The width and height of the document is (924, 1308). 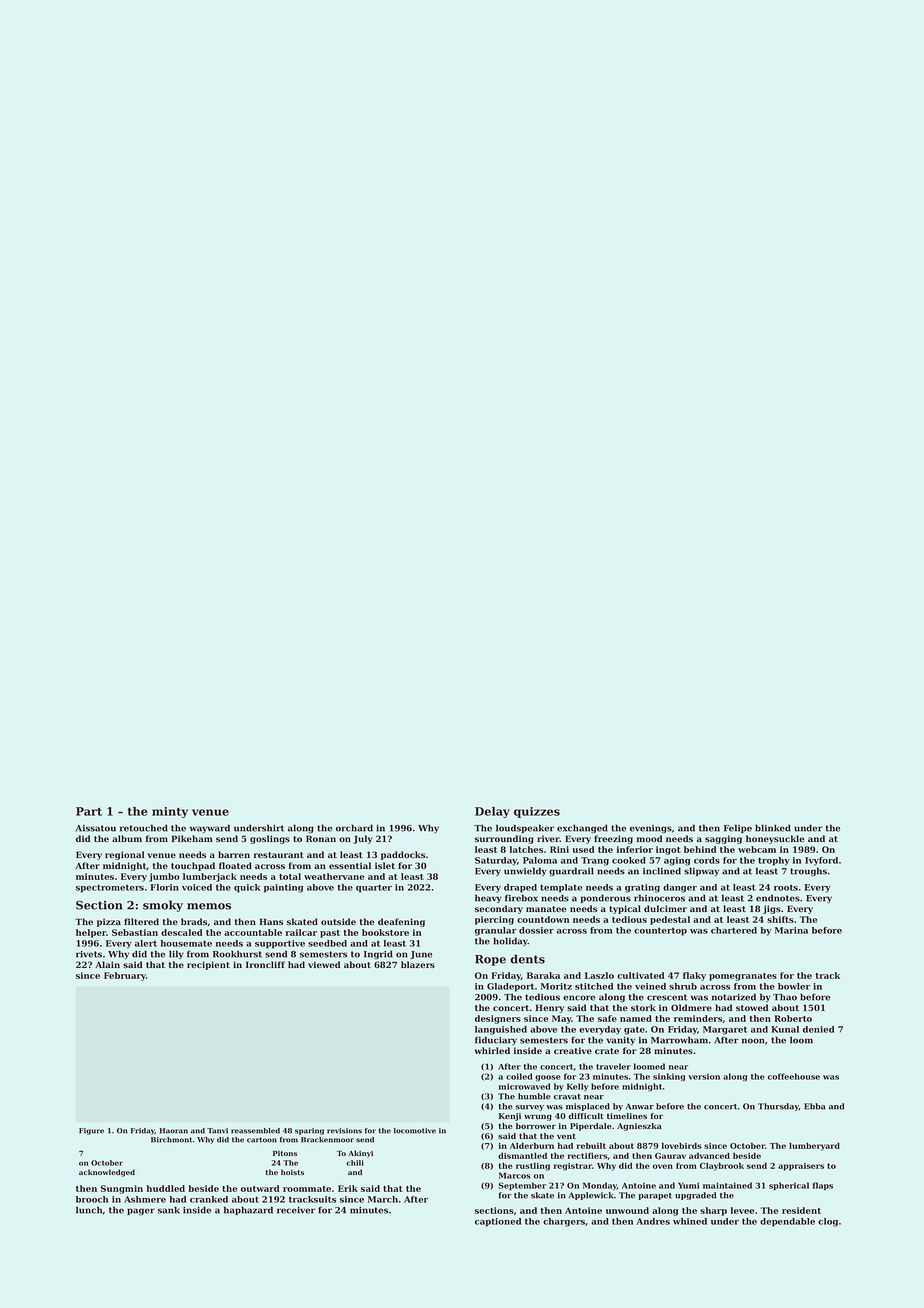 What do you see at coordinates (107, 1173) in the document?
I see `acknowledged` at bounding box center [107, 1173].
